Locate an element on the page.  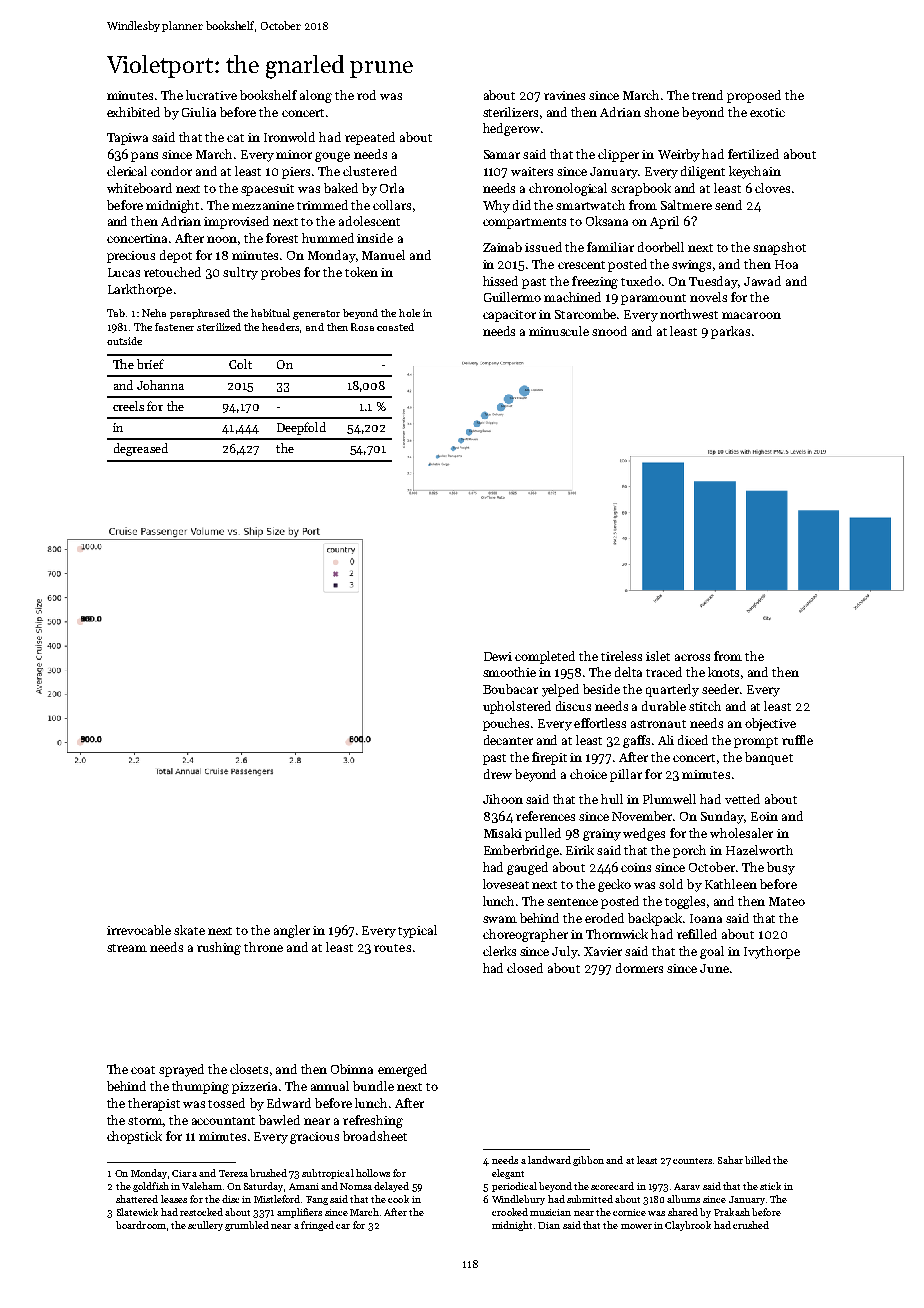
pouches is located at coordinates (506, 724).
